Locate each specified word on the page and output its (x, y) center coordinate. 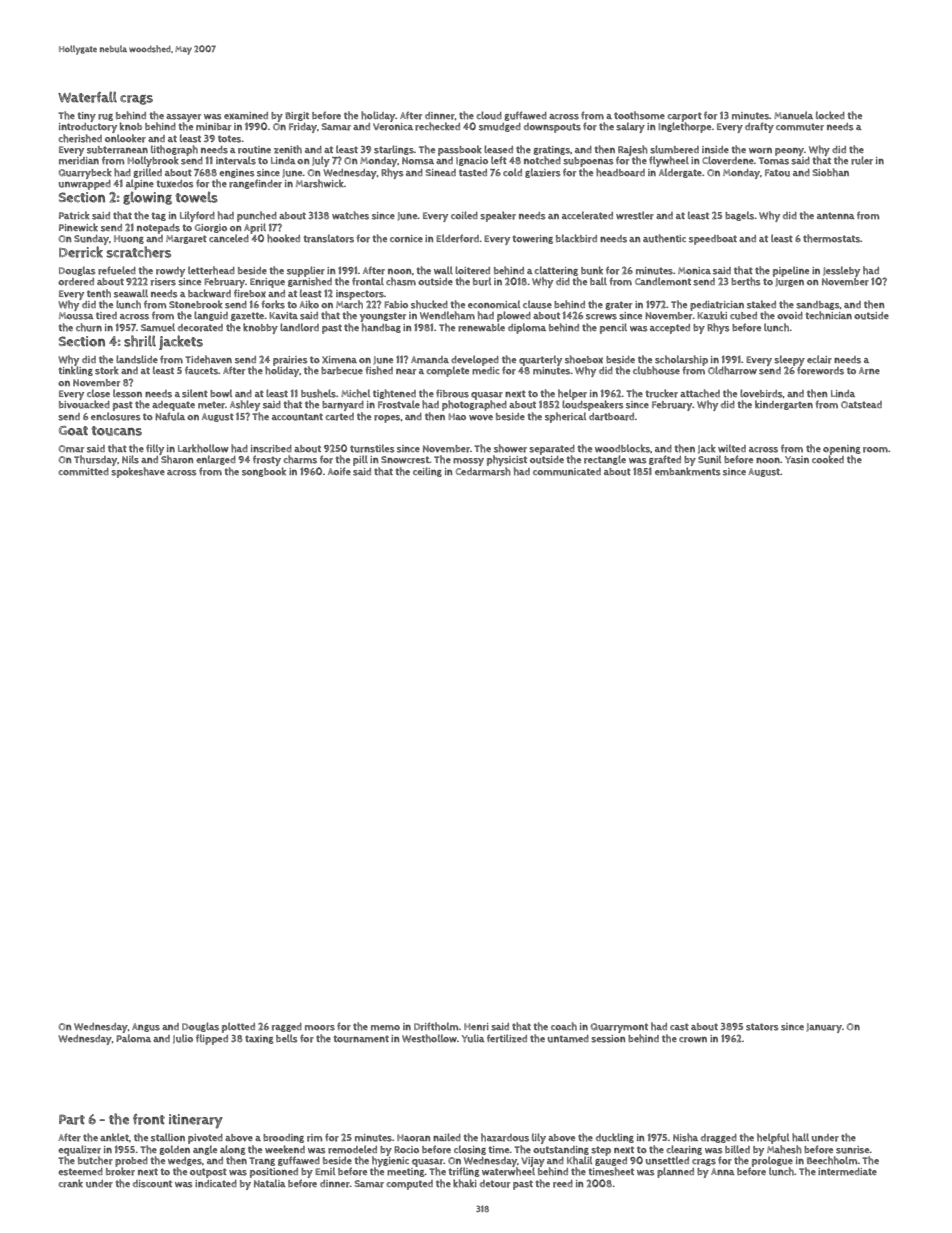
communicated (567, 472)
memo (385, 1028)
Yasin (797, 460)
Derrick (81, 252)
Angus (146, 1027)
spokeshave (138, 472)
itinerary (196, 1121)
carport (684, 117)
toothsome (639, 115)
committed (83, 472)
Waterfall (87, 97)
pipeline (791, 271)
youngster (383, 317)
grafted (665, 460)
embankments (687, 471)
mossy (468, 462)
